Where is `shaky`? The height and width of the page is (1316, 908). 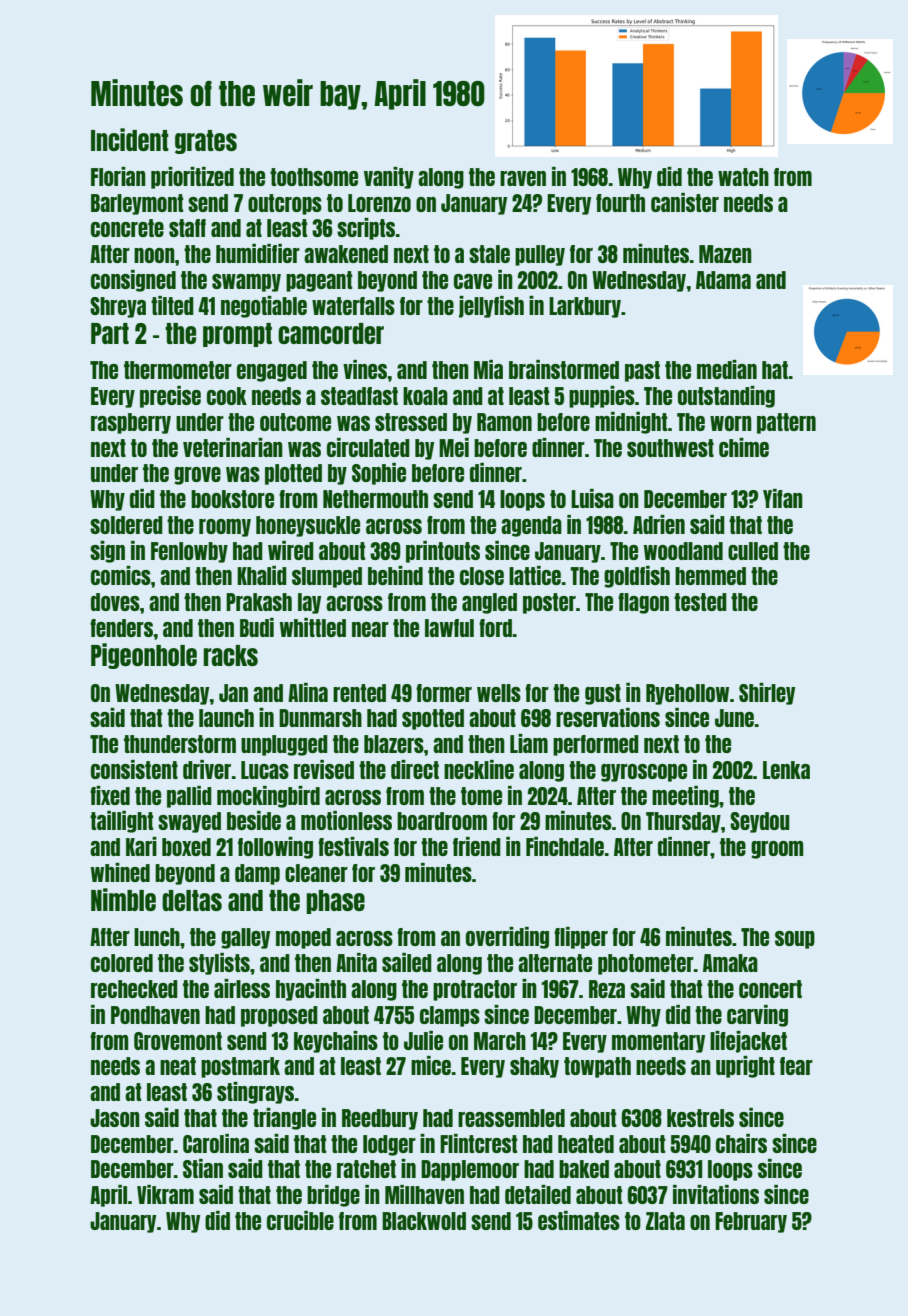
shaky is located at coordinates (534, 1067).
